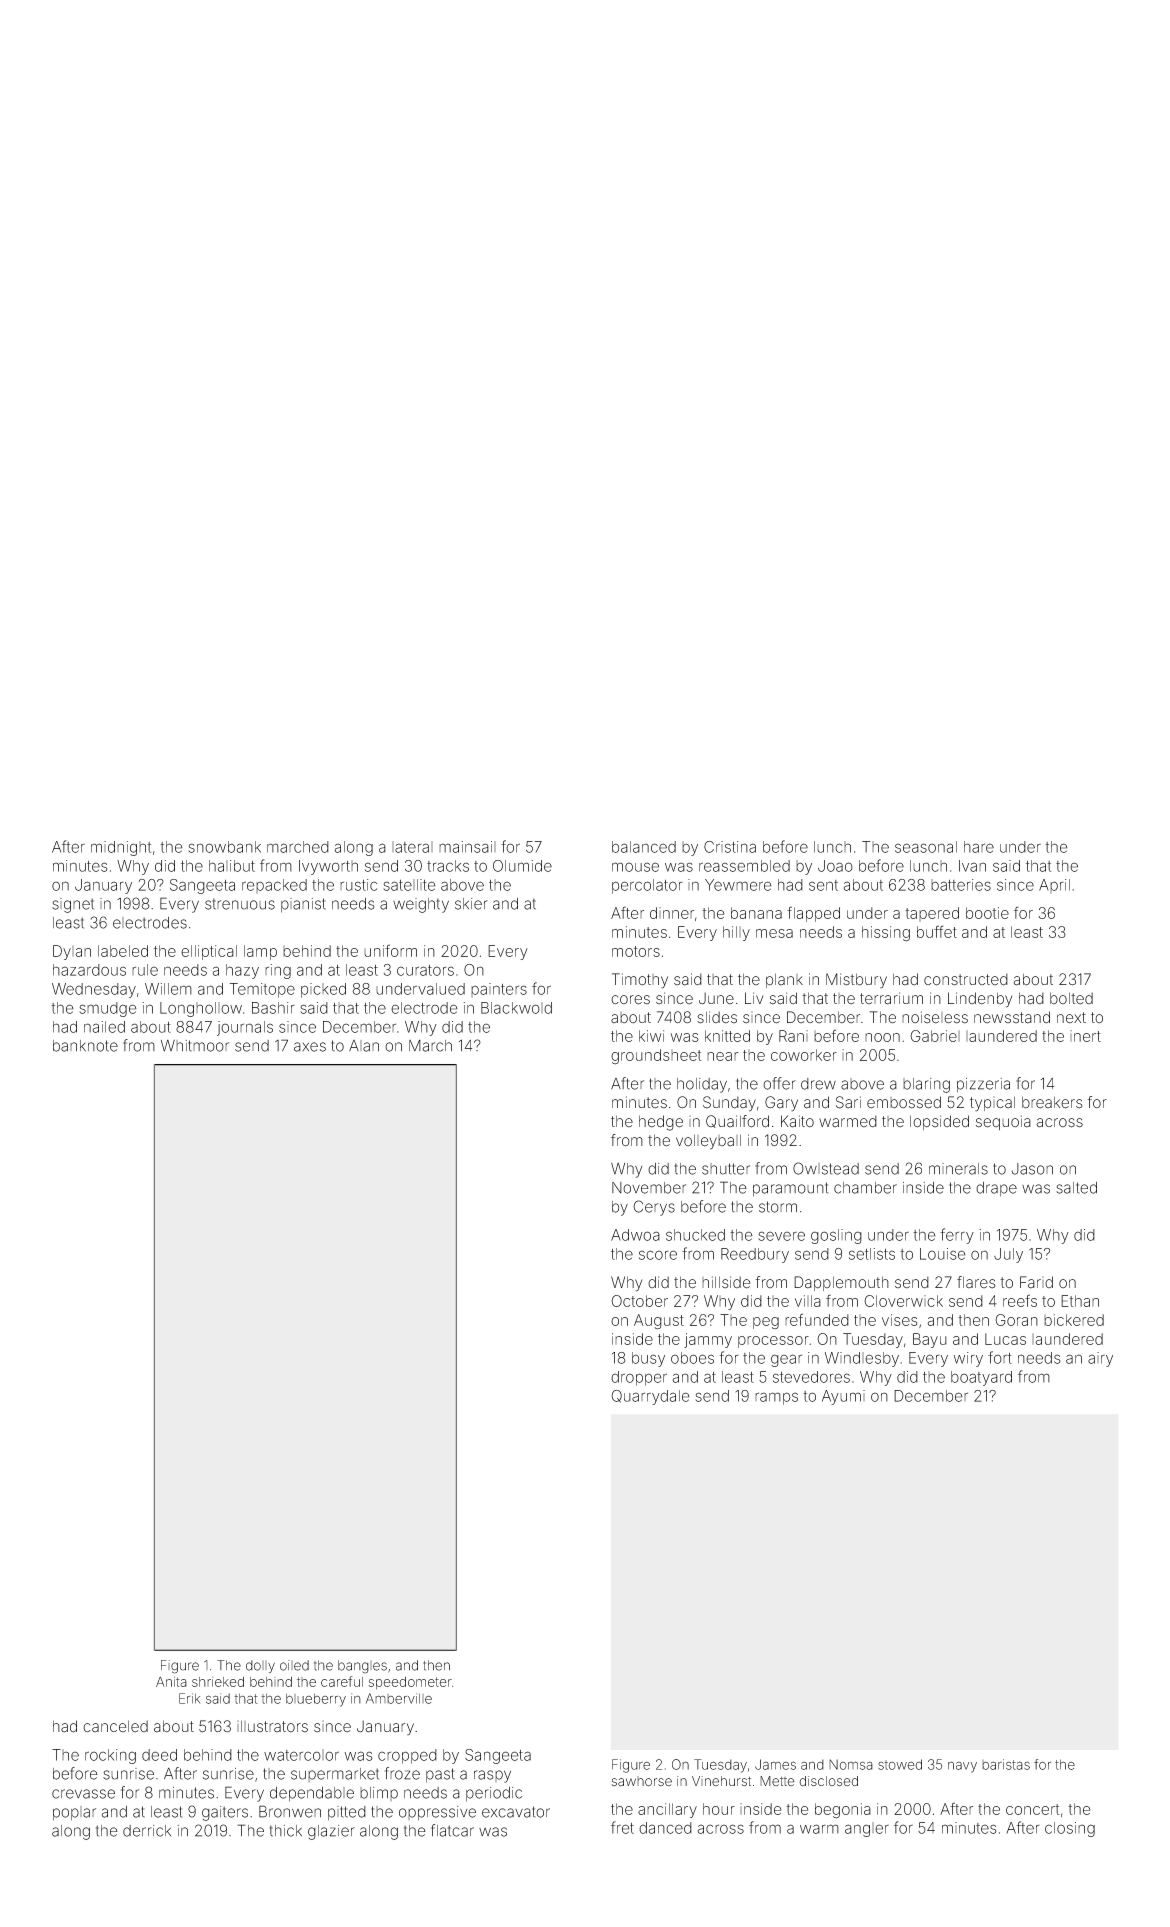 The height and width of the page is (1927, 1170). What do you see at coordinates (639, 1378) in the page?
I see `dropper` at bounding box center [639, 1378].
